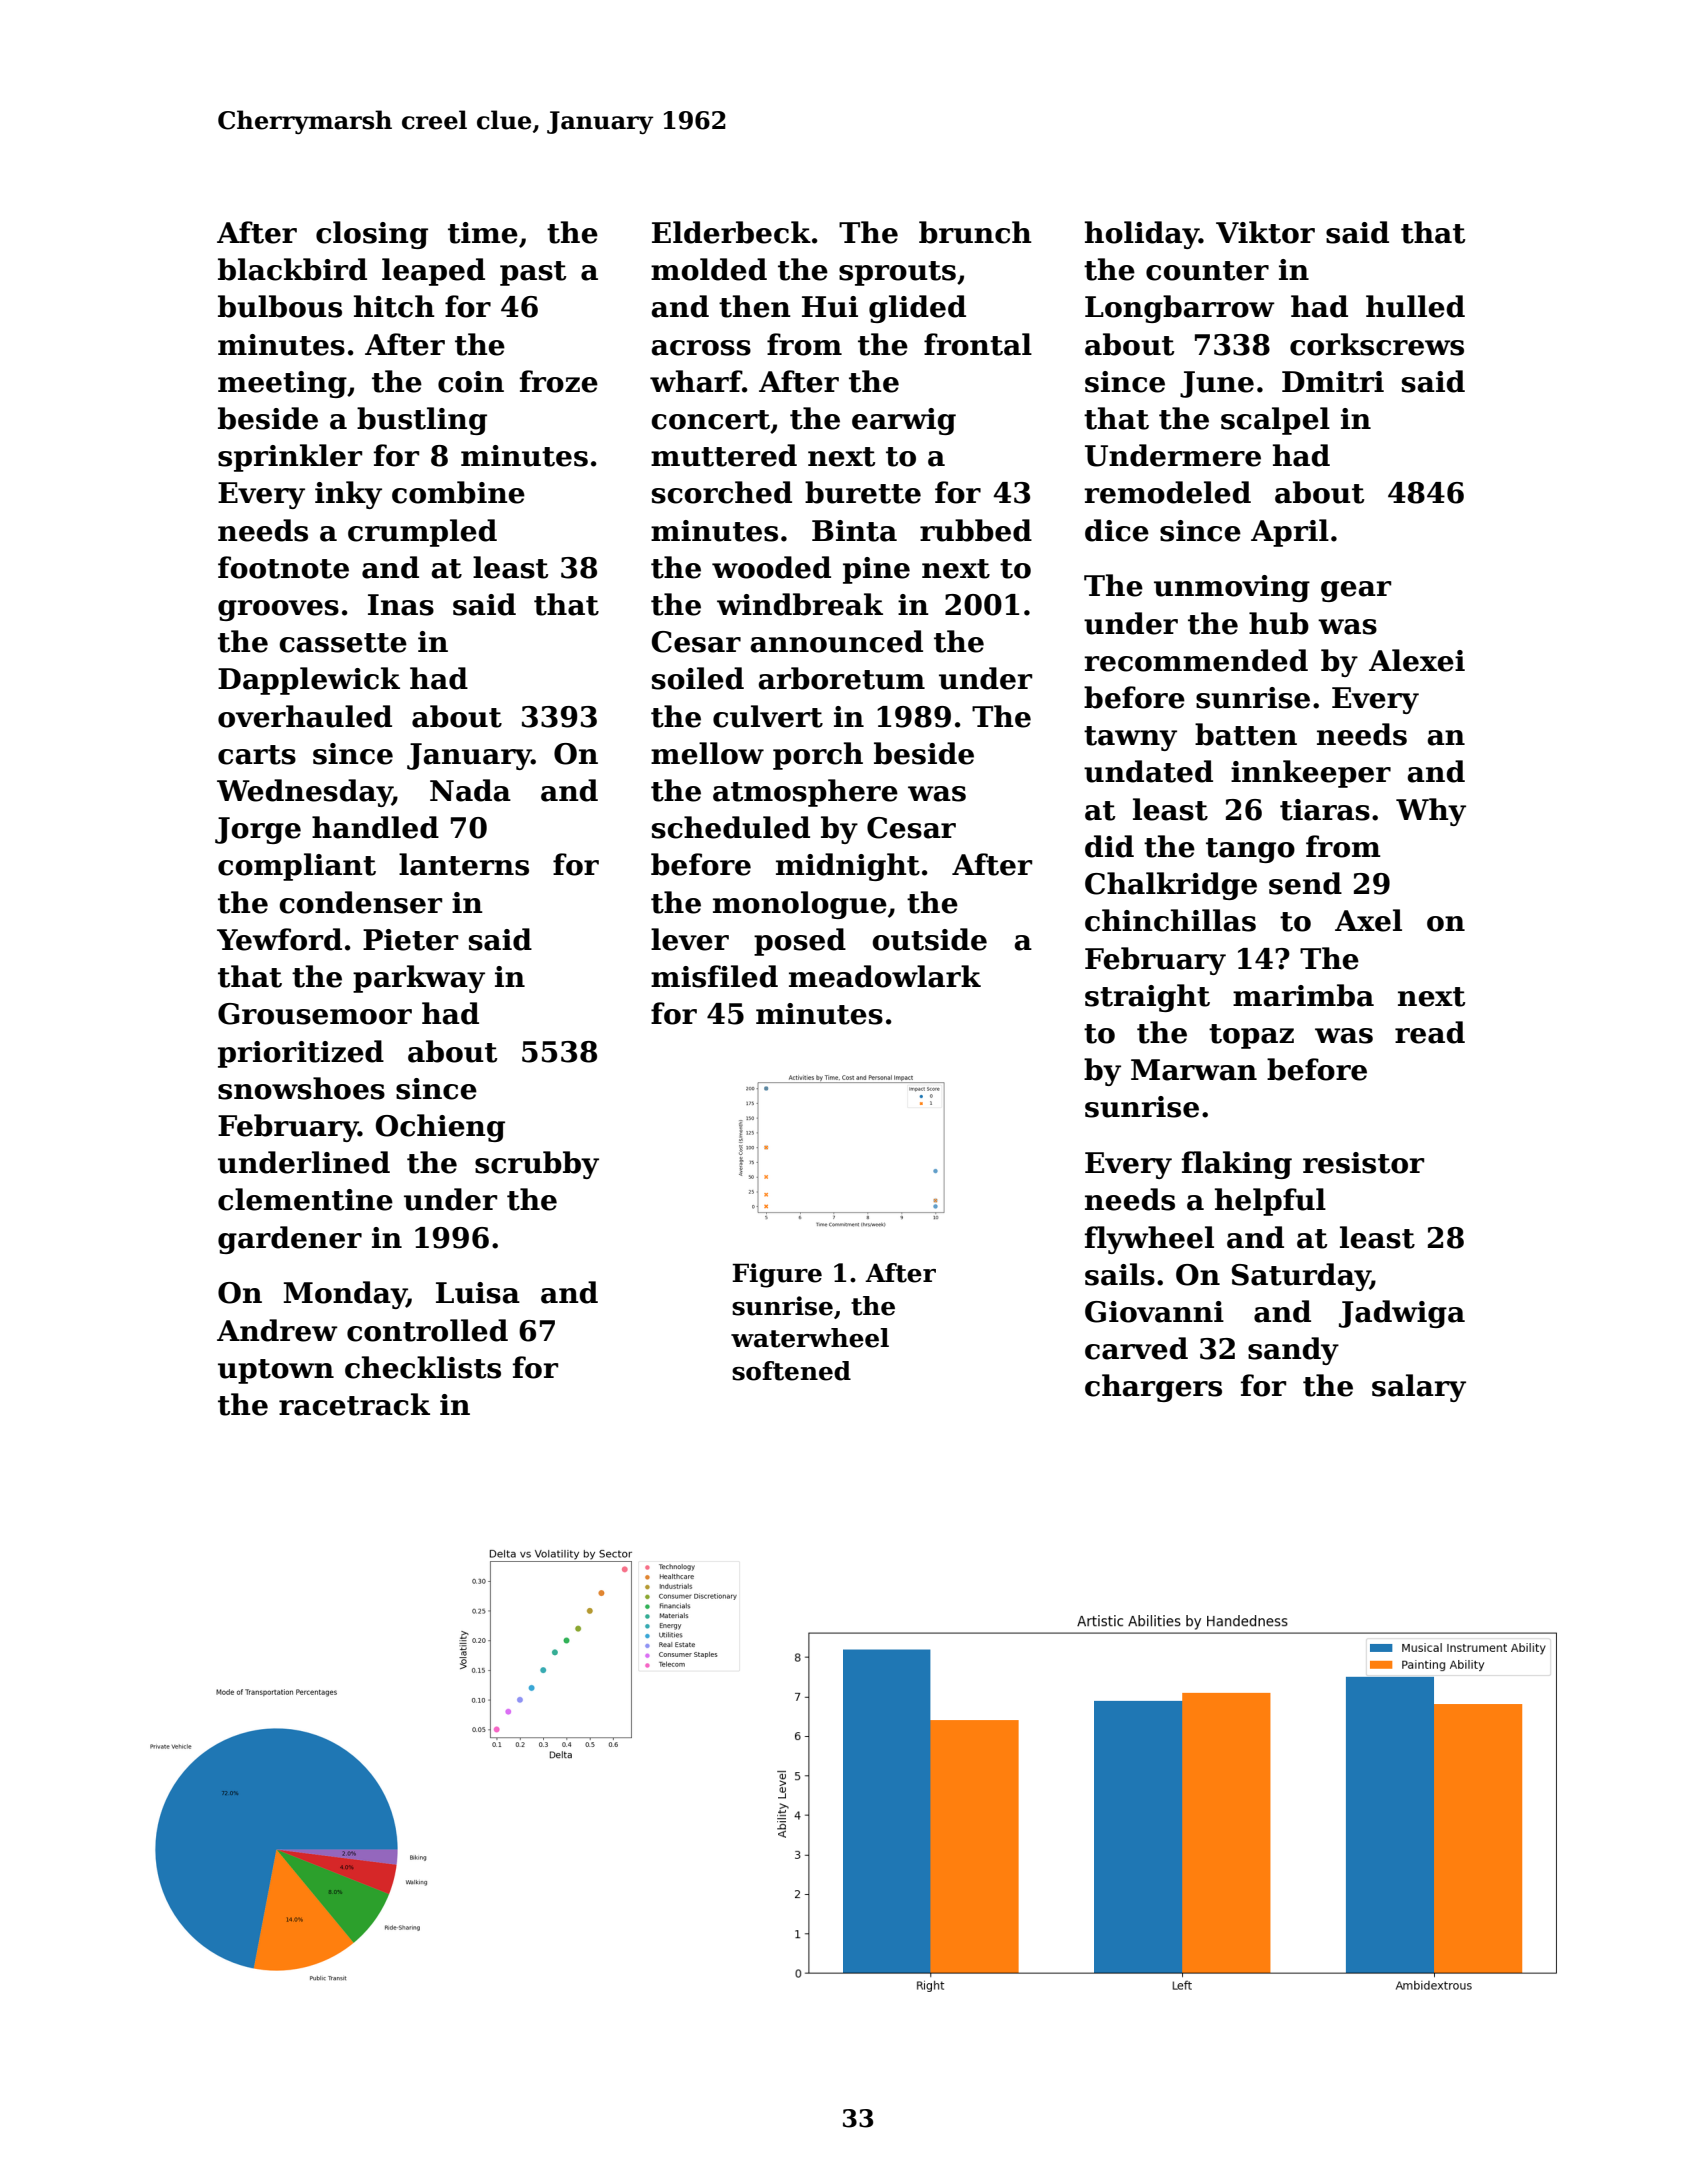 Image resolution: width=1683 pixels, height=2178 pixels. Describe the element at coordinates (709, 269) in the screenshot. I see `molded` at that location.
